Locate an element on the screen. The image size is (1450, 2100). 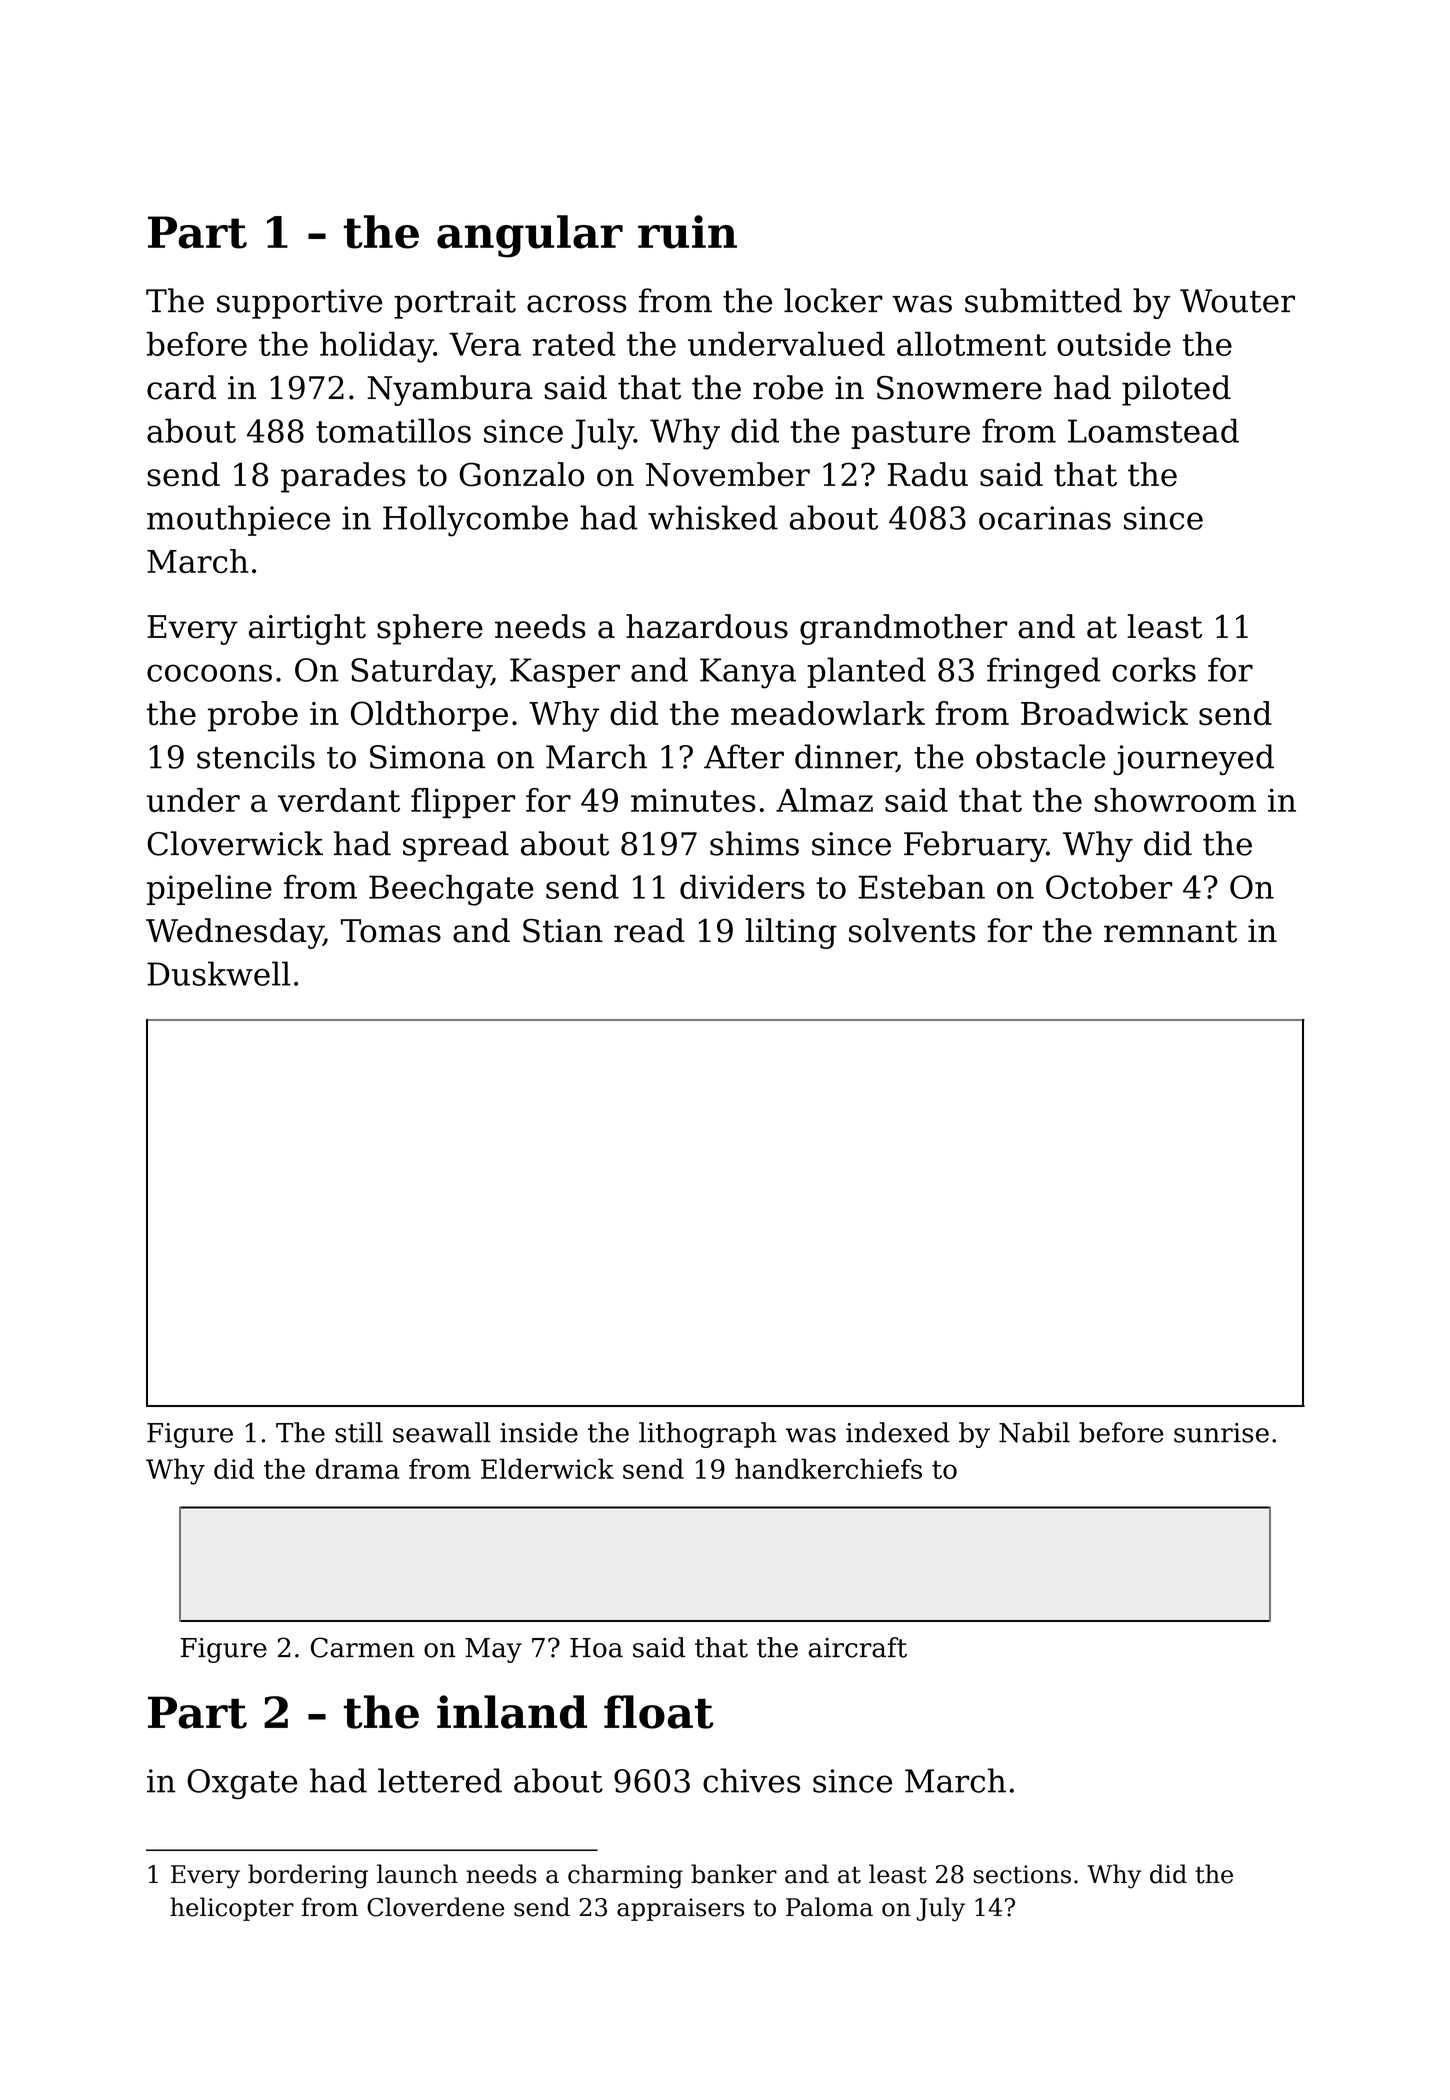
lithograph is located at coordinates (708, 1435).
